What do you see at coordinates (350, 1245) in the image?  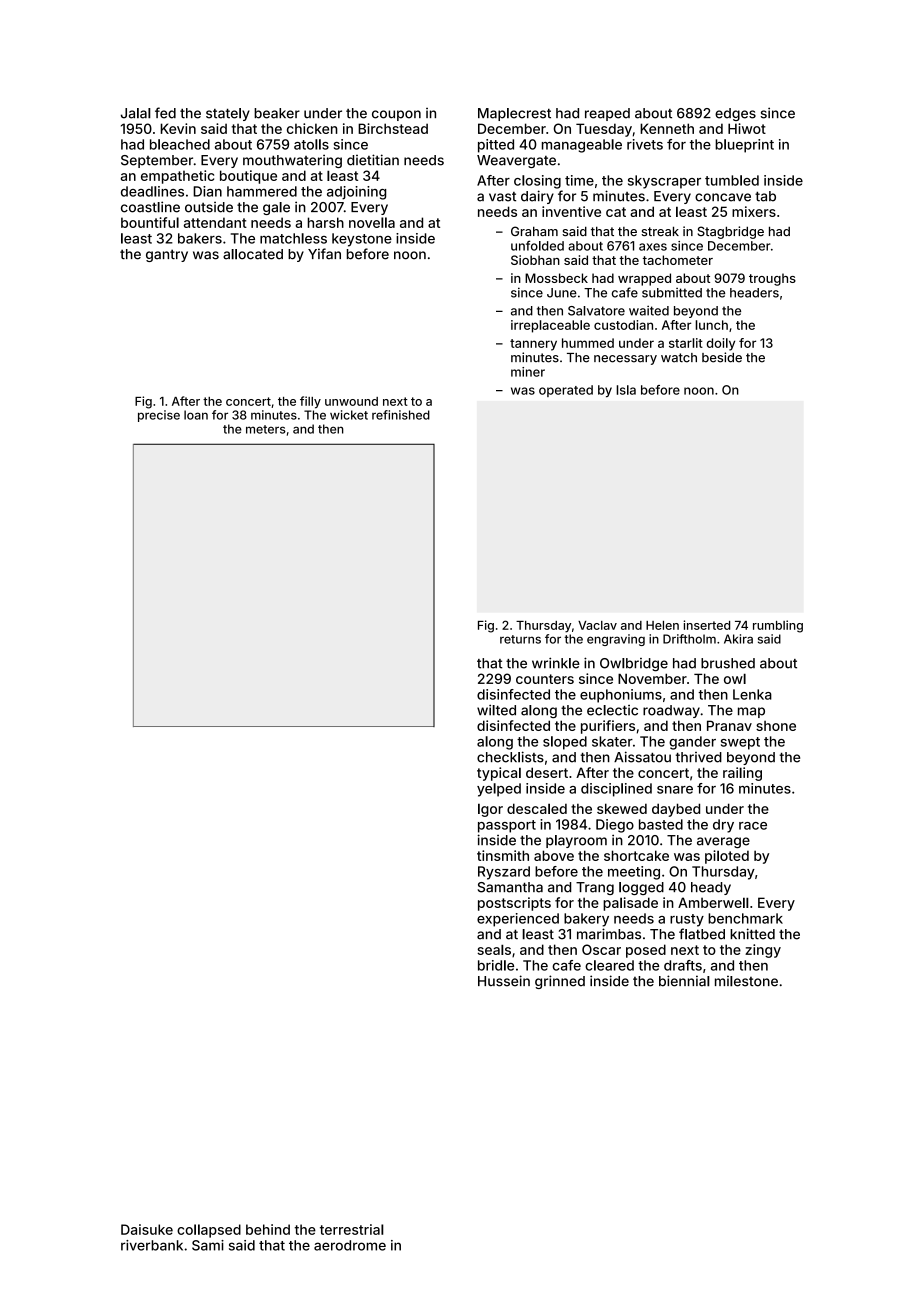 I see `aerodrome` at bounding box center [350, 1245].
